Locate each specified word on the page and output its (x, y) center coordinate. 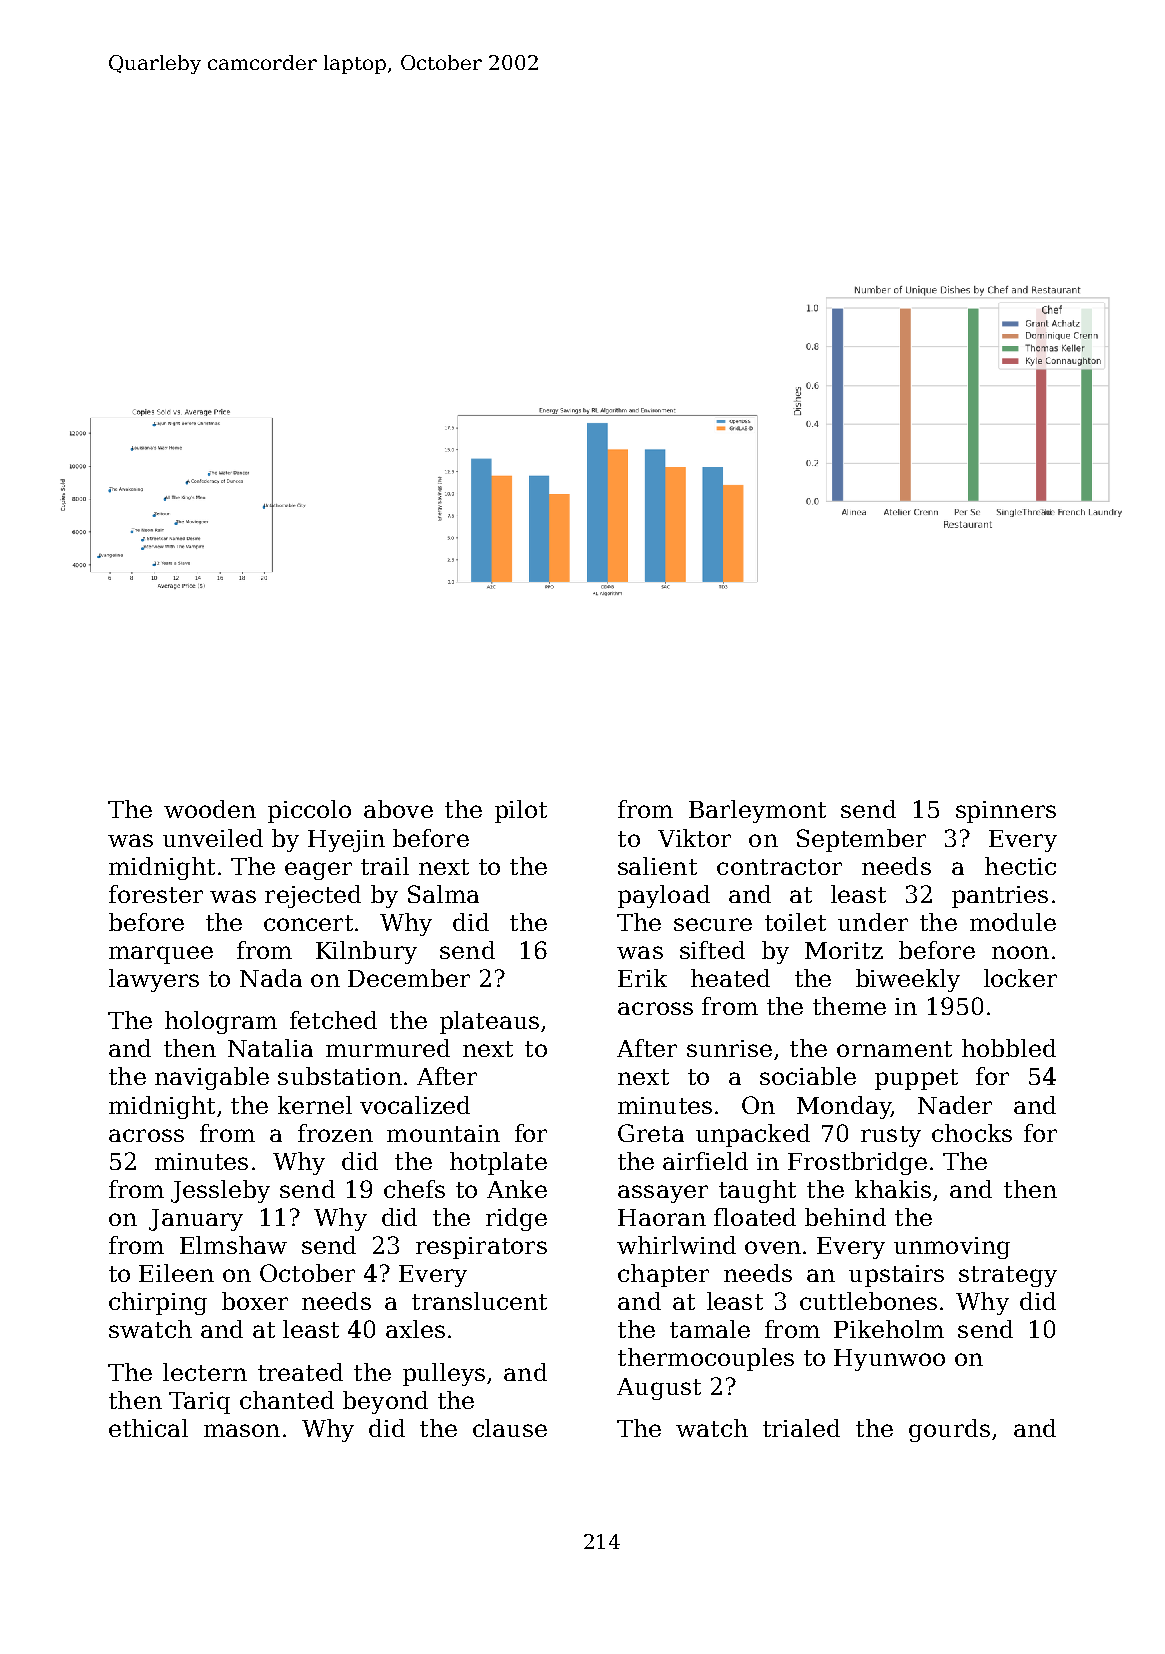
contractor (779, 867)
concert (308, 923)
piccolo (309, 811)
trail (385, 866)
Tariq (199, 1403)
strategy (1008, 1276)
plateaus (489, 1022)
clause (510, 1428)
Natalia (270, 1048)
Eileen (176, 1273)
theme (849, 1006)
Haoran (662, 1217)
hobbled (1009, 1048)
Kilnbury (366, 952)
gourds (949, 1430)
